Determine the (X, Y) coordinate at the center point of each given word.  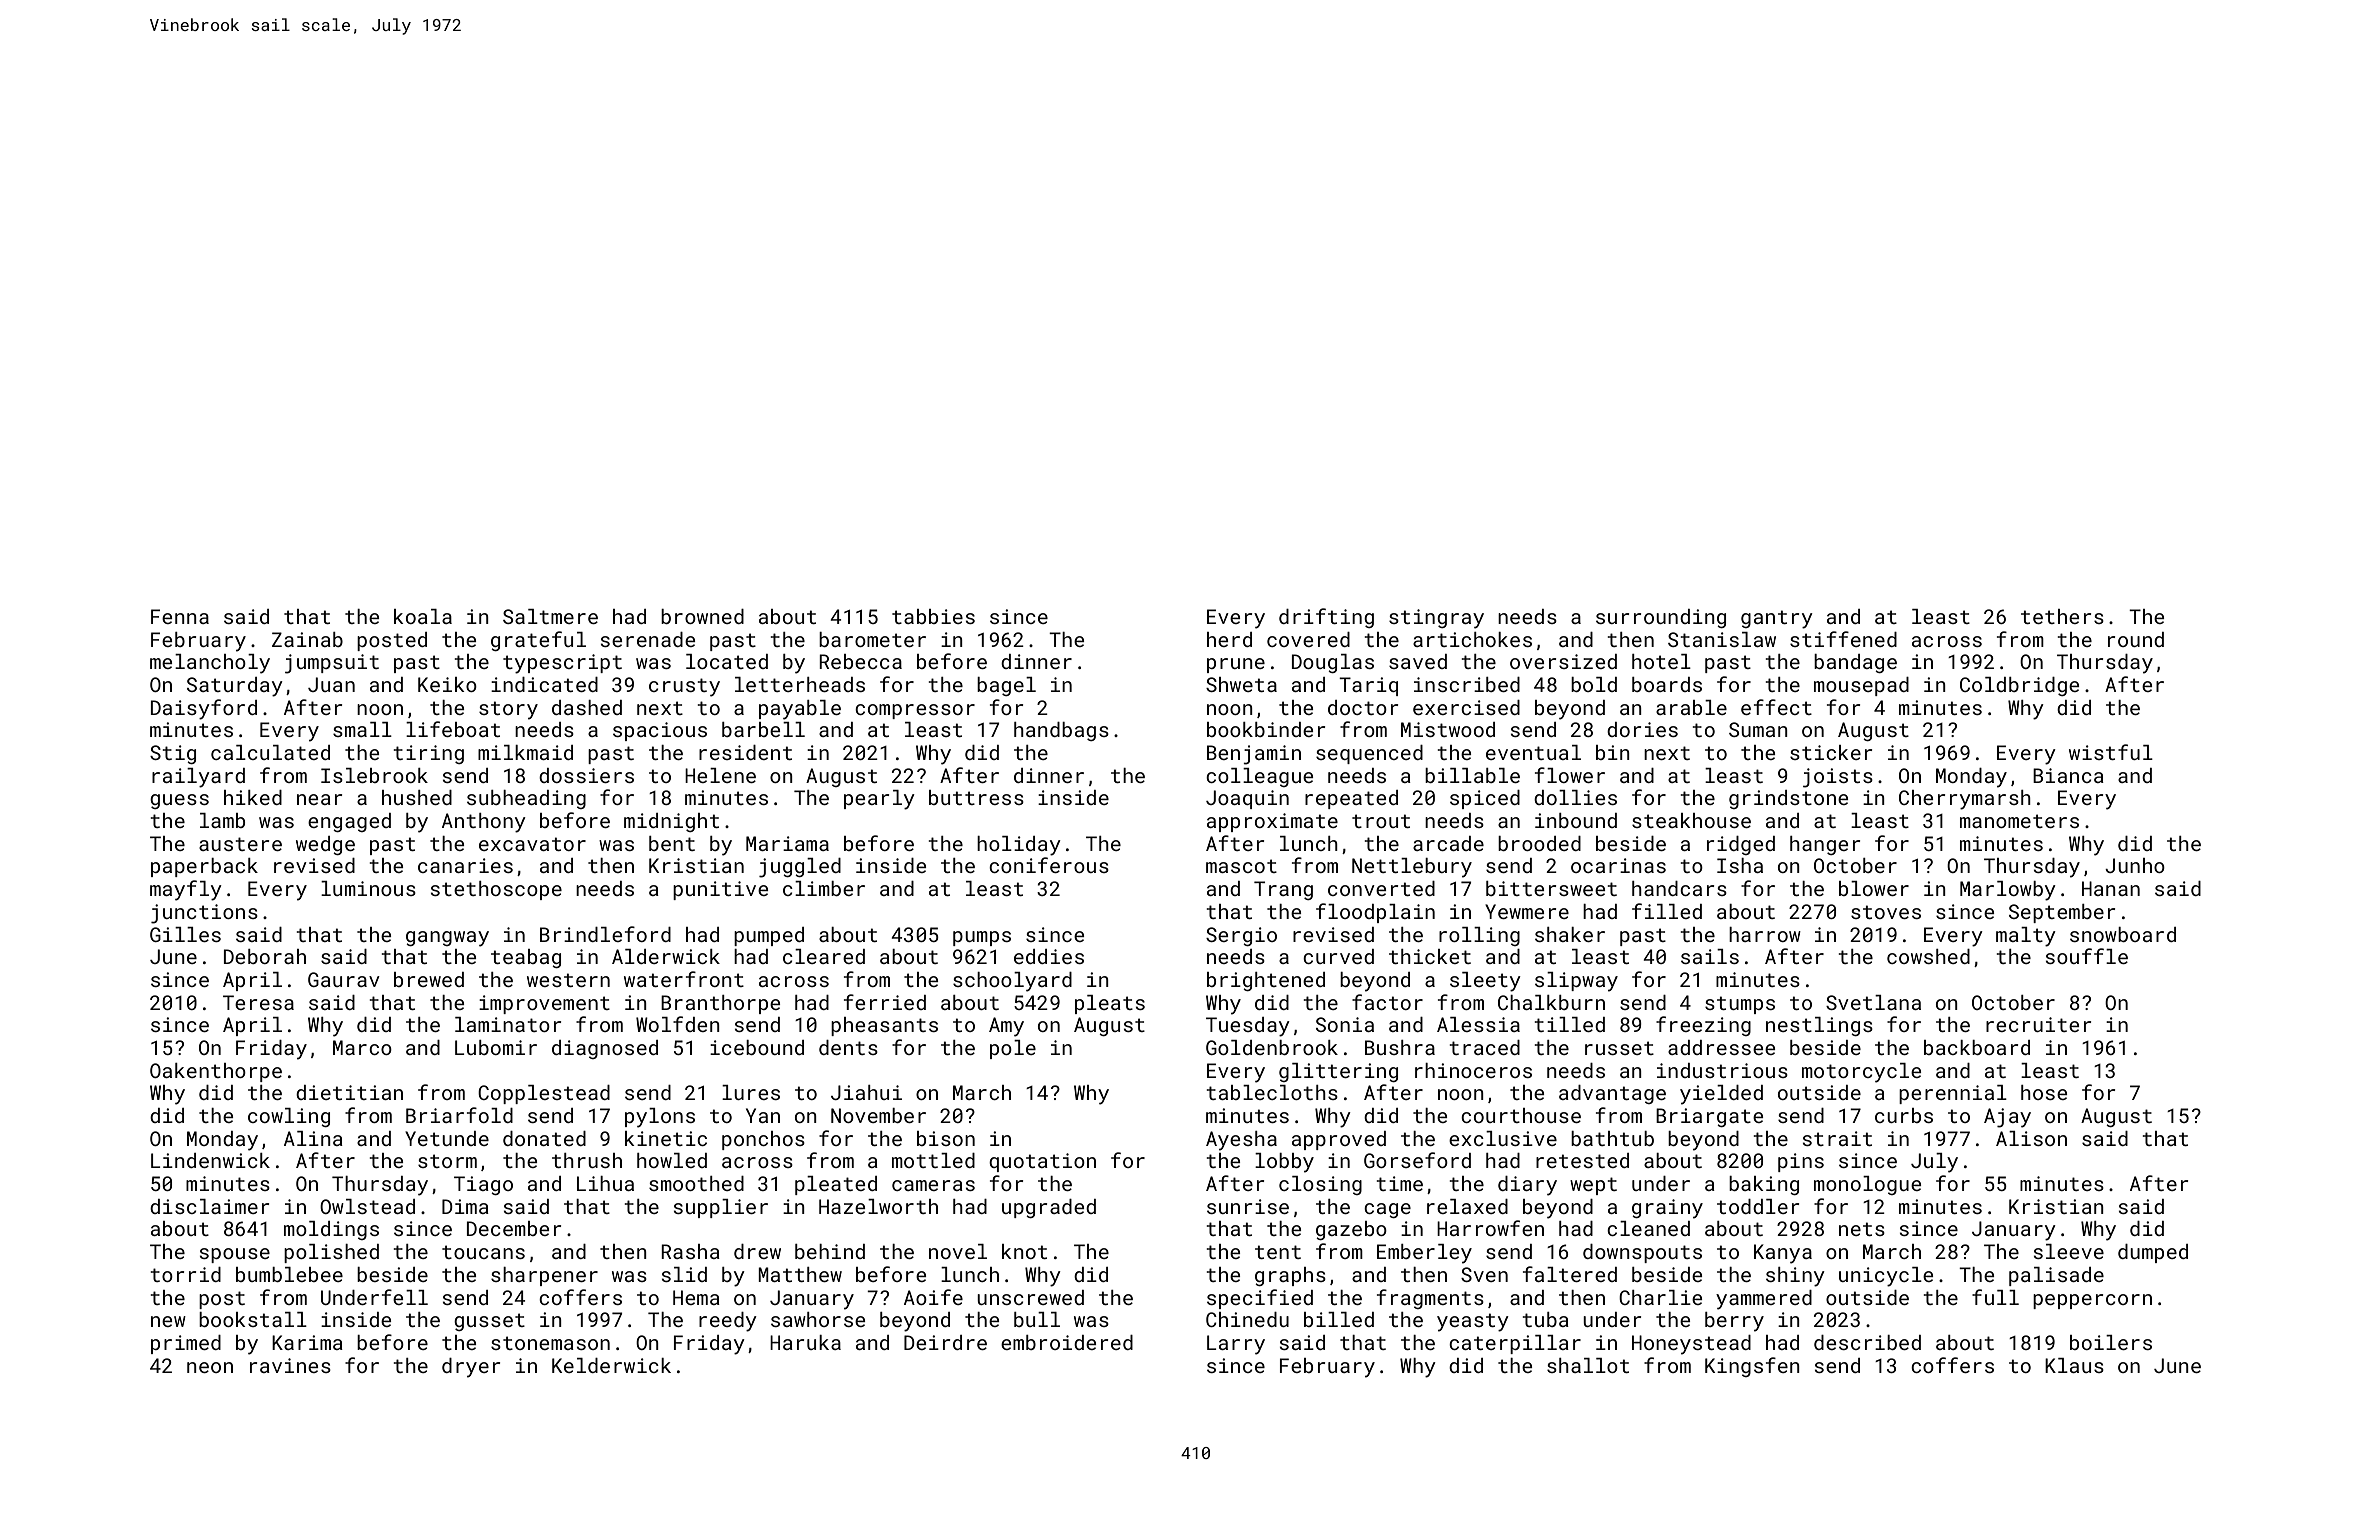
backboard (1977, 1047)
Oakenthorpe (216, 1072)
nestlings (1819, 1026)
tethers (2062, 616)
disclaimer (209, 1206)
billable (1472, 775)
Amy (1006, 1027)
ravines (290, 1365)
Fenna (180, 616)
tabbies (933, 616)
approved (1339, 1140)
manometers (2019, 821)
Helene (720, 775)
